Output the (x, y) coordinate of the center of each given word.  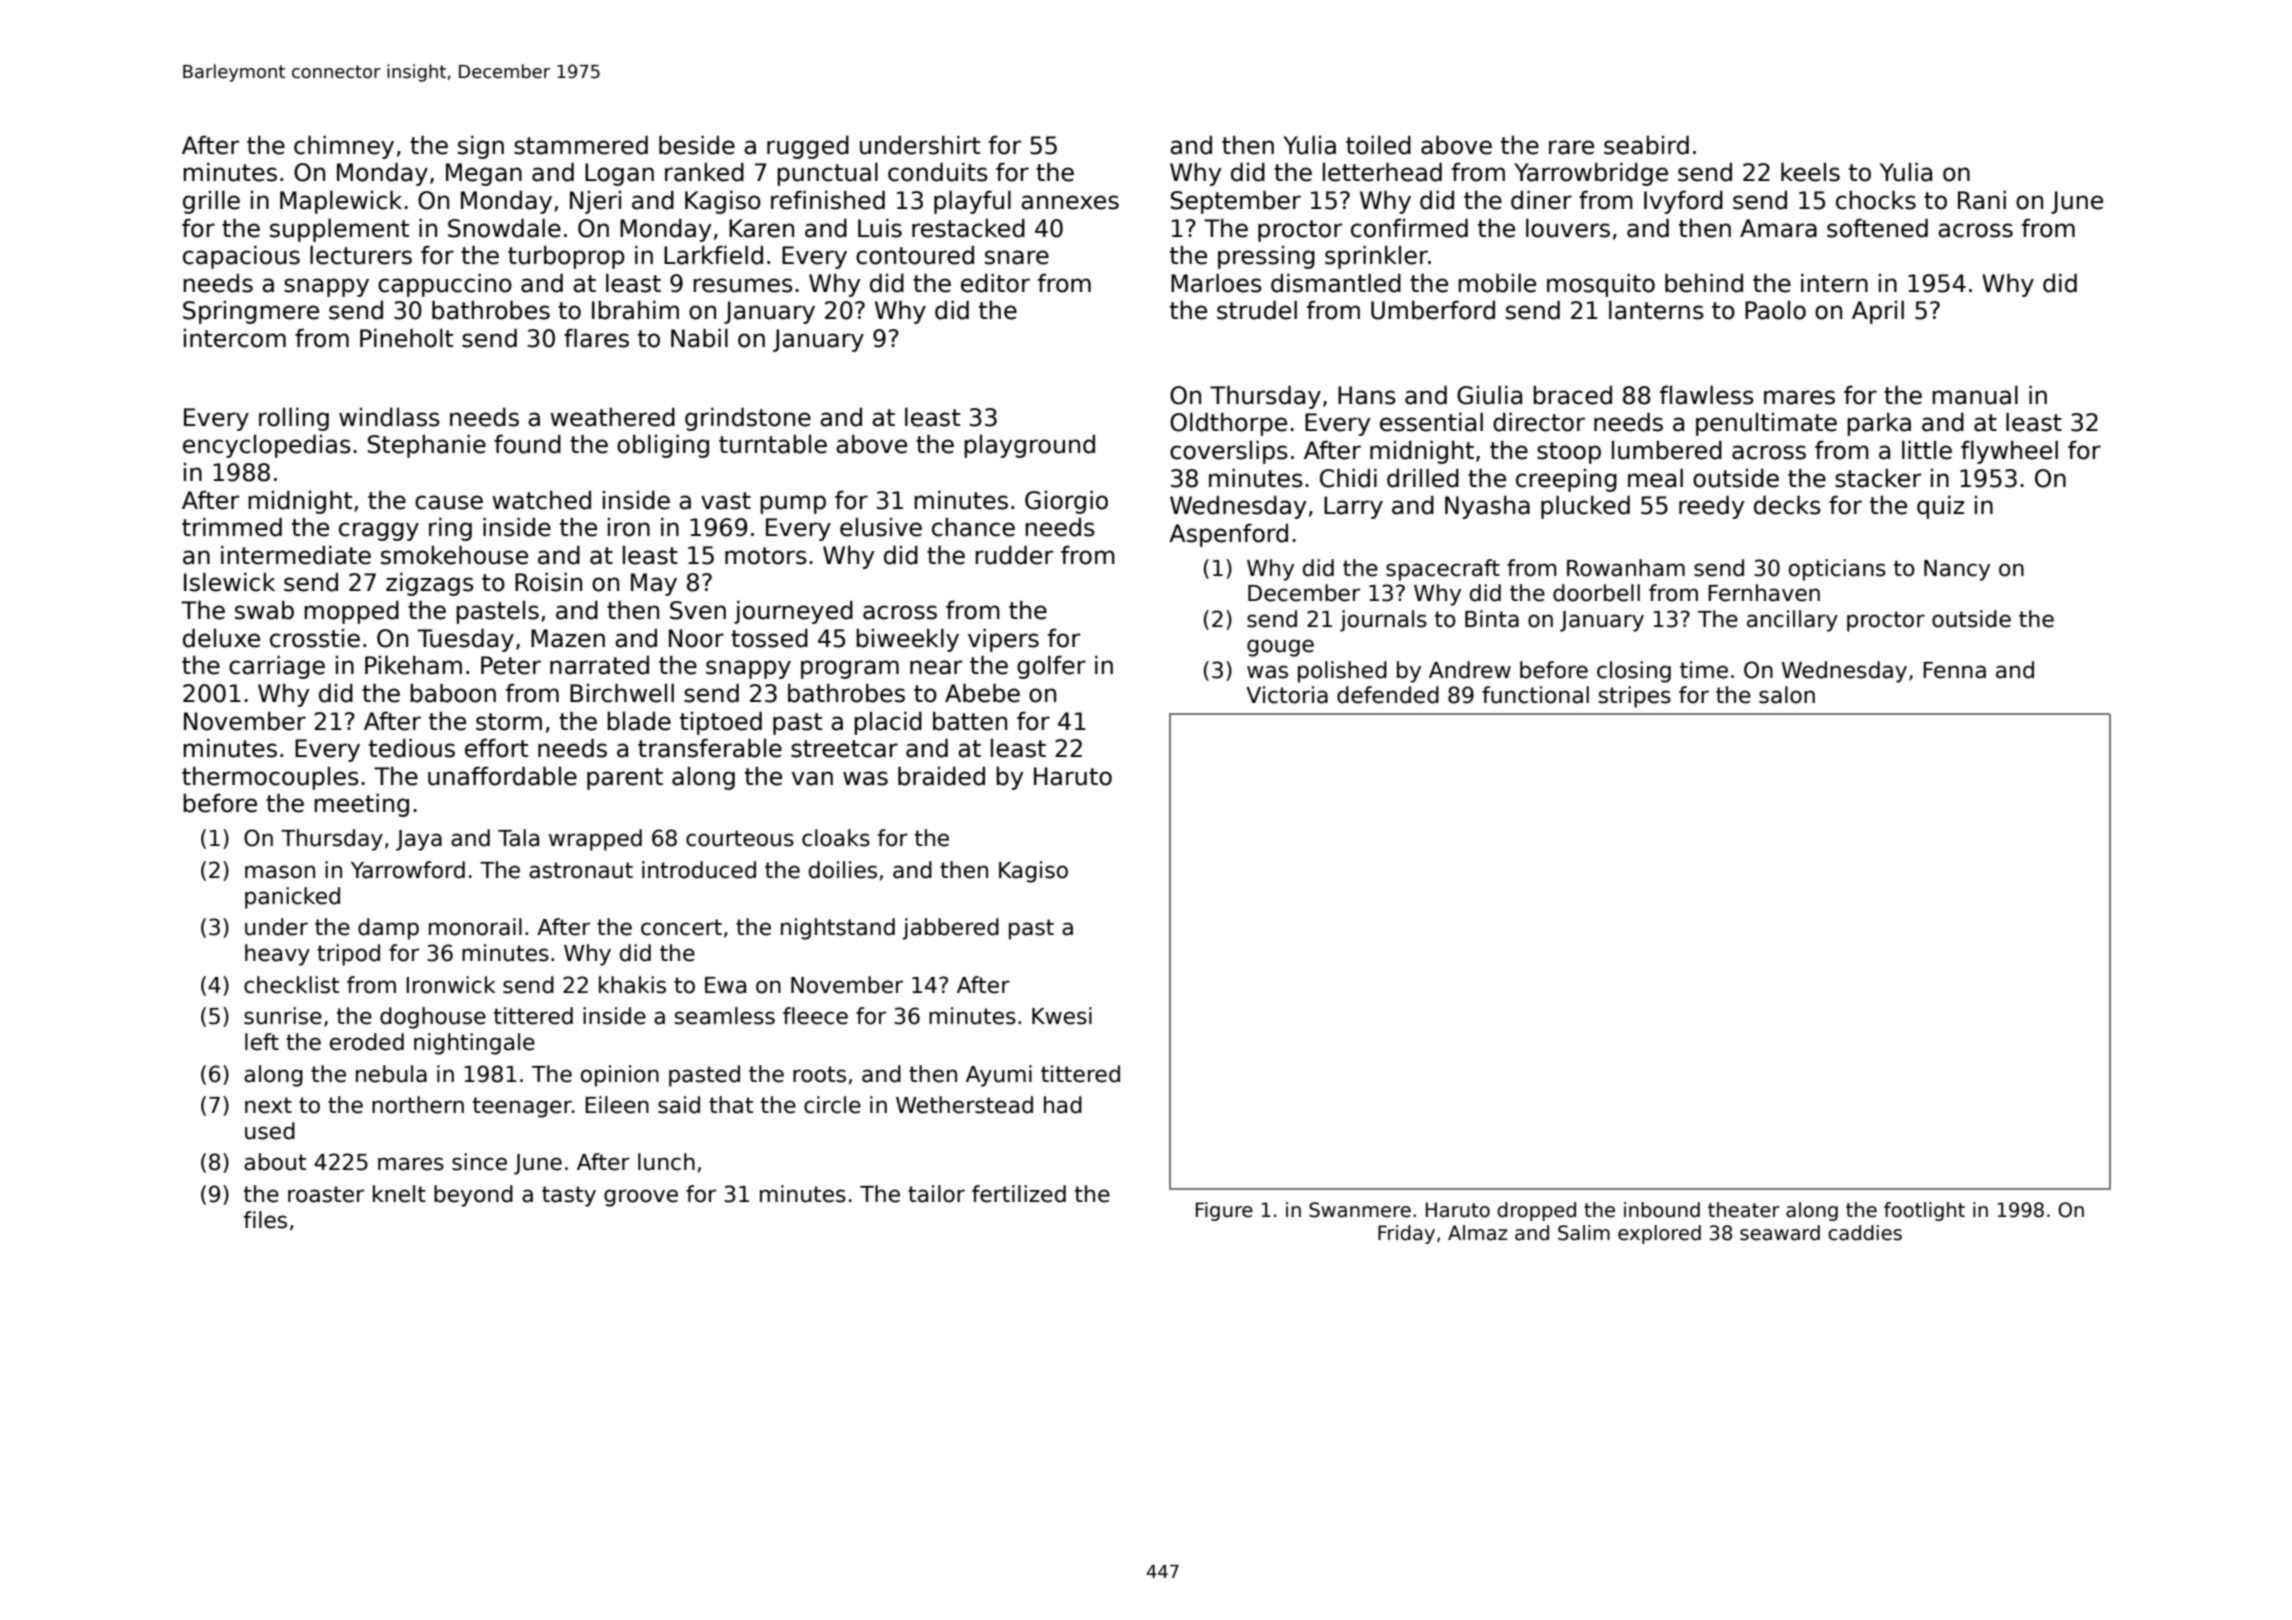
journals (1383, 621)
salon (1787, 695)
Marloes (1216, 283)
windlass (389, 417)
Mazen (568, 638)
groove (641, 1198)
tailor (936, 1194)
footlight (1924, 1211)
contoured (915, 255)
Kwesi (1062, 1016)
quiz (1941, 507)
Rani (1982, 200)
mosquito (1601, 285)
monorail (475, 927)
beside (697, 145)
